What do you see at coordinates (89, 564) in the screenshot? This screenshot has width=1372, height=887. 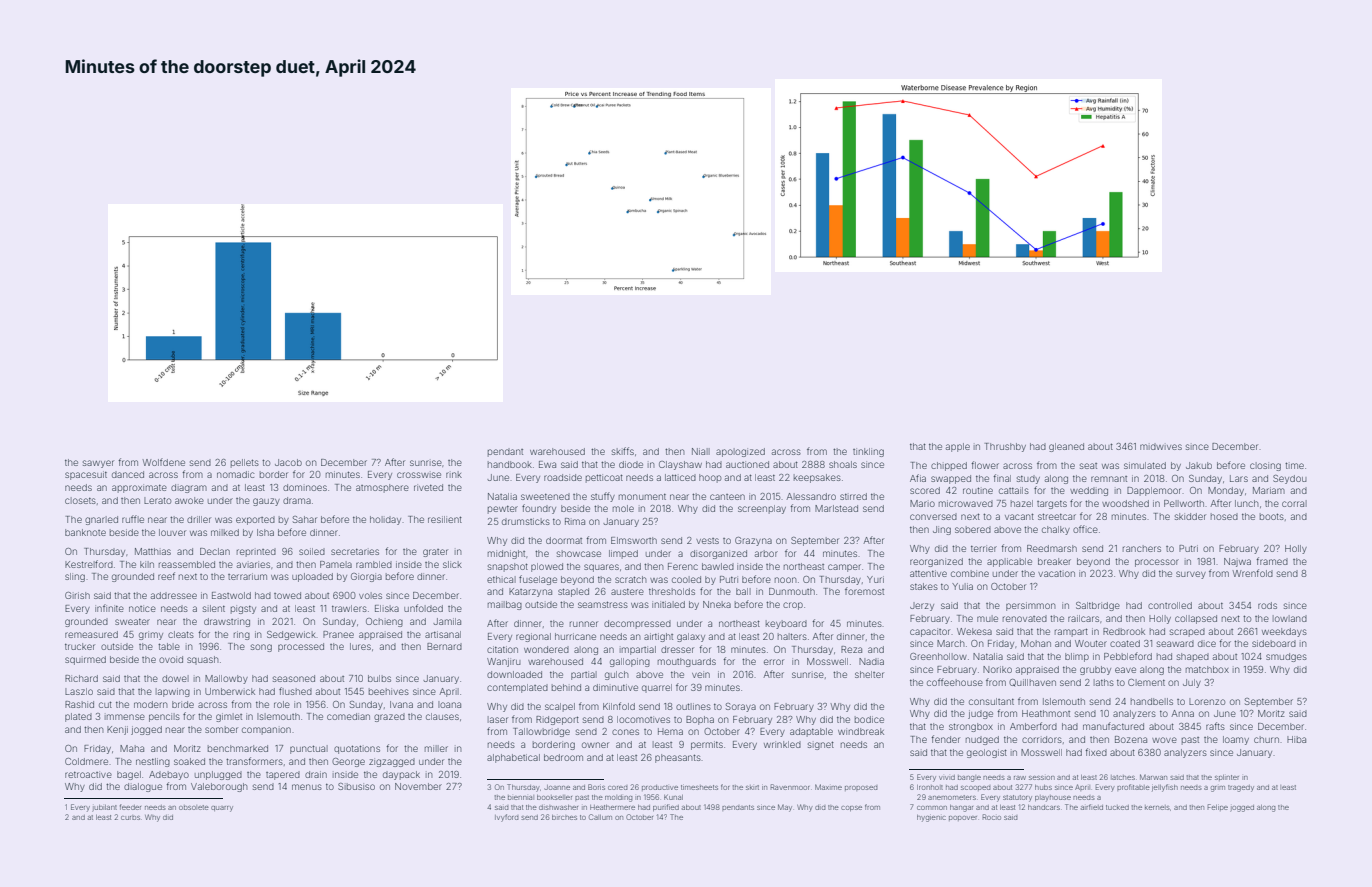 I see `Kestrelford` at bounding box center [89, 564].
